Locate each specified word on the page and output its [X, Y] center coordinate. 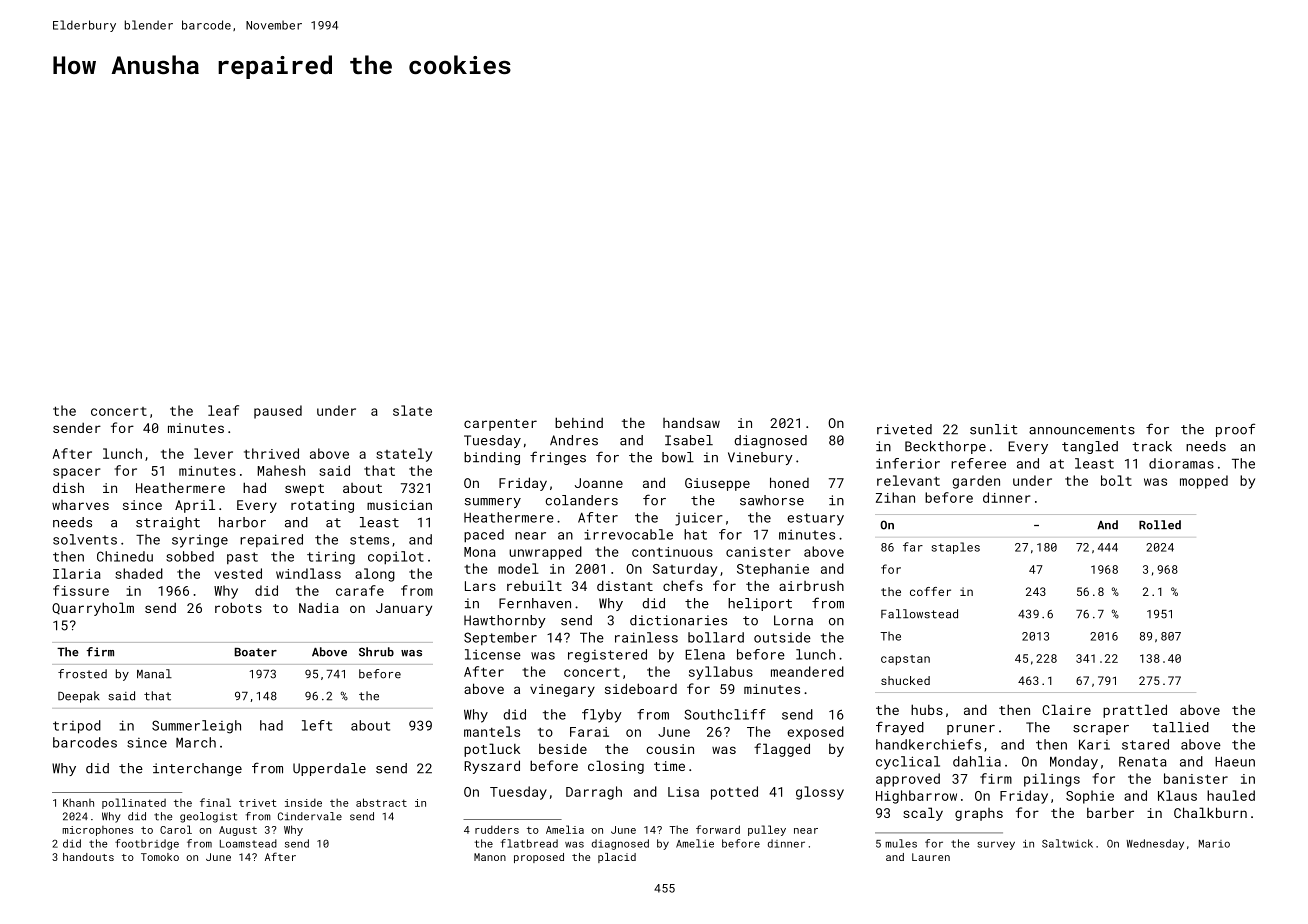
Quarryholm [93, 609]
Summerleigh [196, 727]
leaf [223, 410]
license [493, 654]
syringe [200, 541]
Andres [574, 440]
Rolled [1160, 525]
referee [978, 463]
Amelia [565, 829]
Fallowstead [919, 614]
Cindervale [310, 816]
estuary [815, 519]
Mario [1214, 844]
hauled [1231, 795]
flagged [782, 750]
